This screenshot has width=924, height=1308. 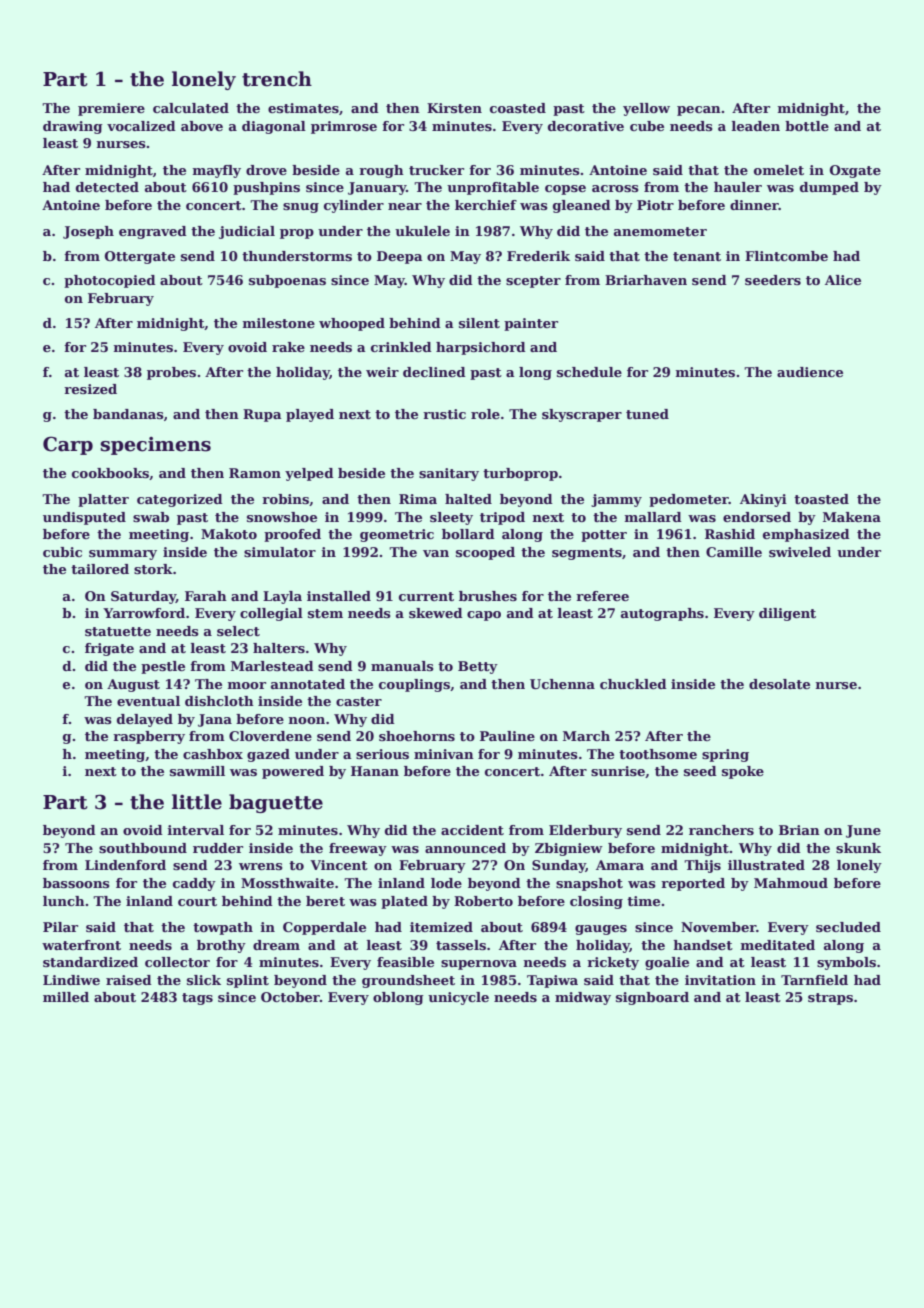 I want to click on copse, so click(x=565, y=190).
